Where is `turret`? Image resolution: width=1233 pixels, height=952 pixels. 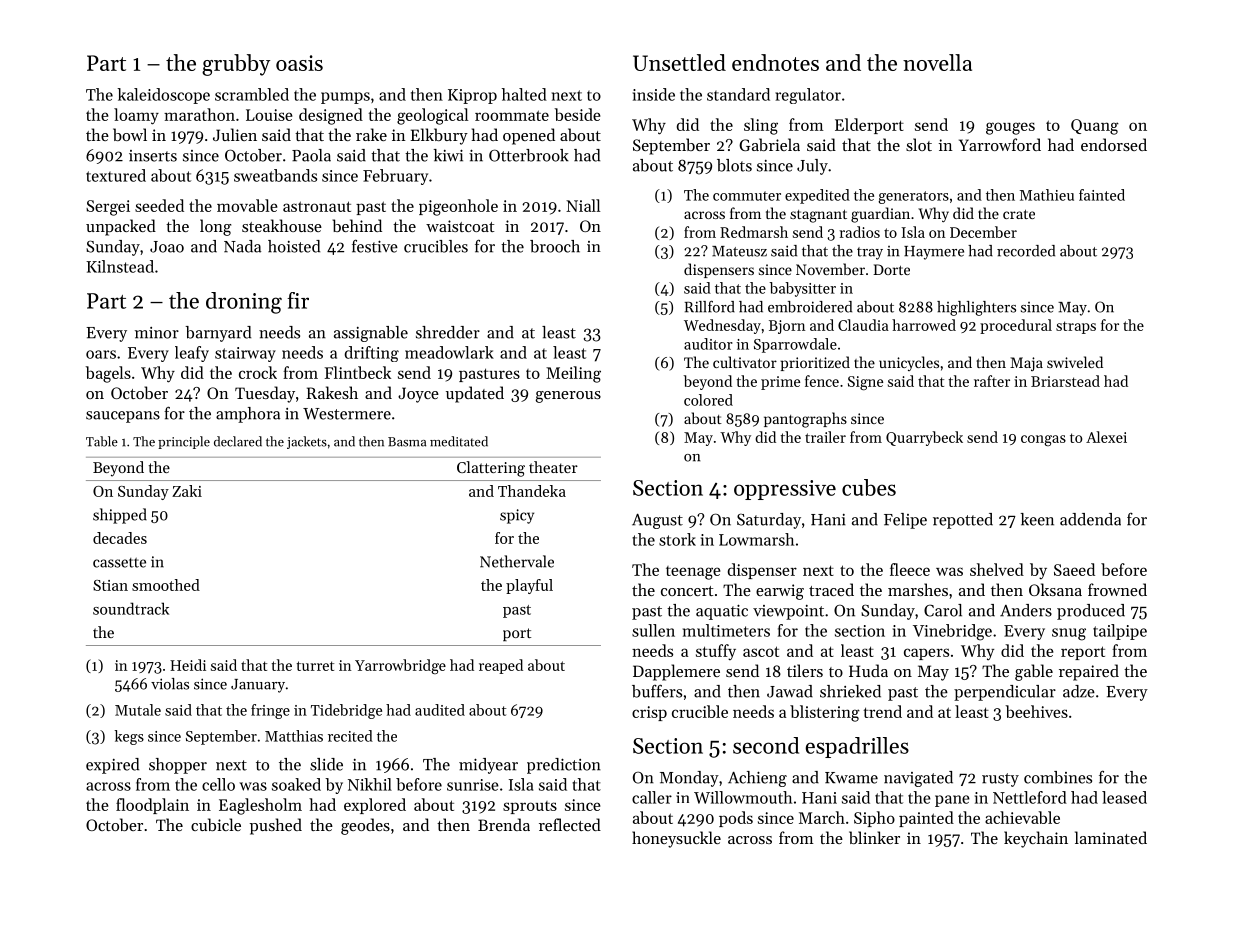
turret is located at coordinates (315, 666).
